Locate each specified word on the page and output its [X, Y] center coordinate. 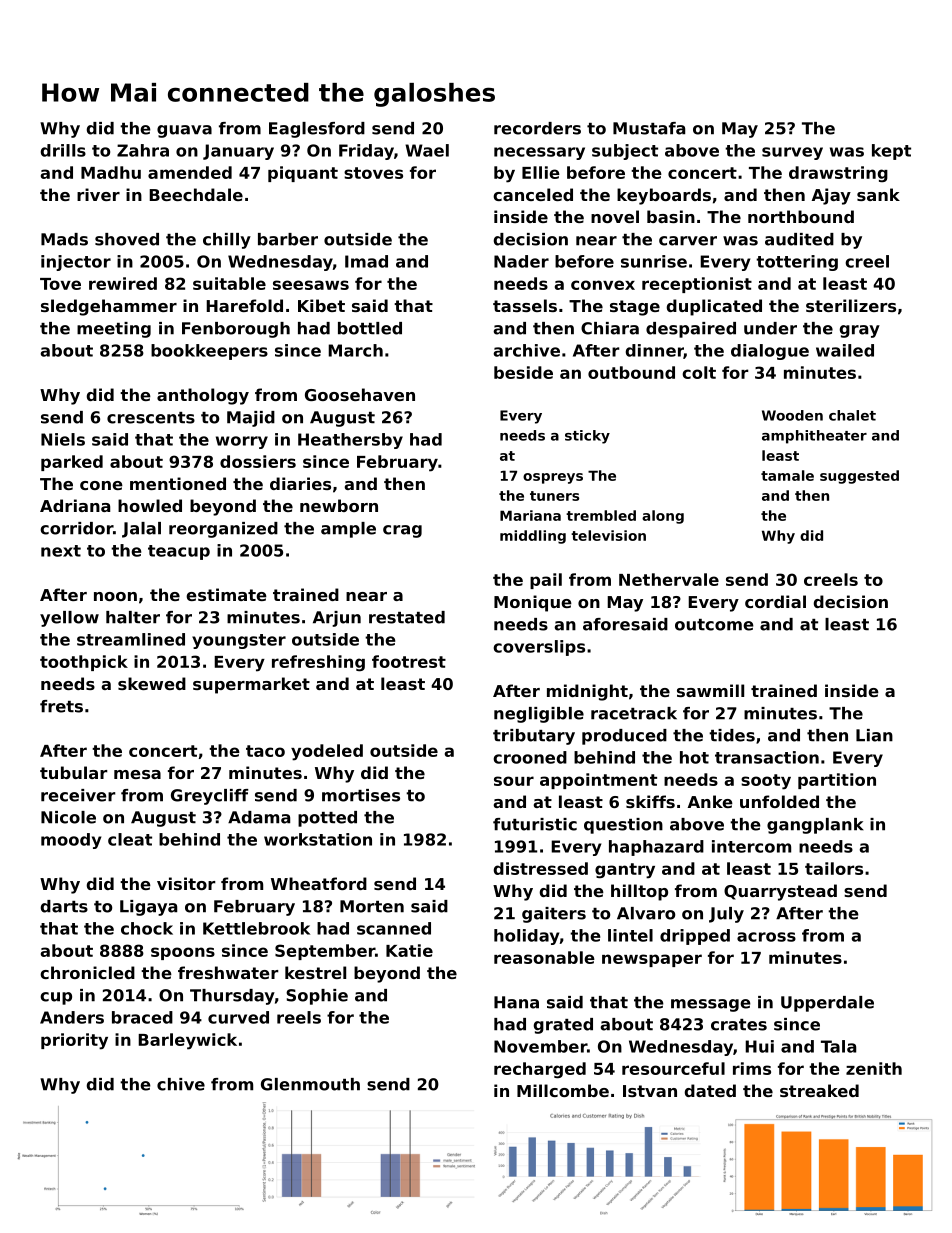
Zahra [143, 150]
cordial [775, 601]
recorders [537, 128]
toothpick [84, 663]
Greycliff [210, 797]
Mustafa [649, 128]
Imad [366, 261]
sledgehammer [109, 307]
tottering [797, 263]
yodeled [327, 752]
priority [74, 1041]
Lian [874, 735]
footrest [409, 661]
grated [563, 1026]
